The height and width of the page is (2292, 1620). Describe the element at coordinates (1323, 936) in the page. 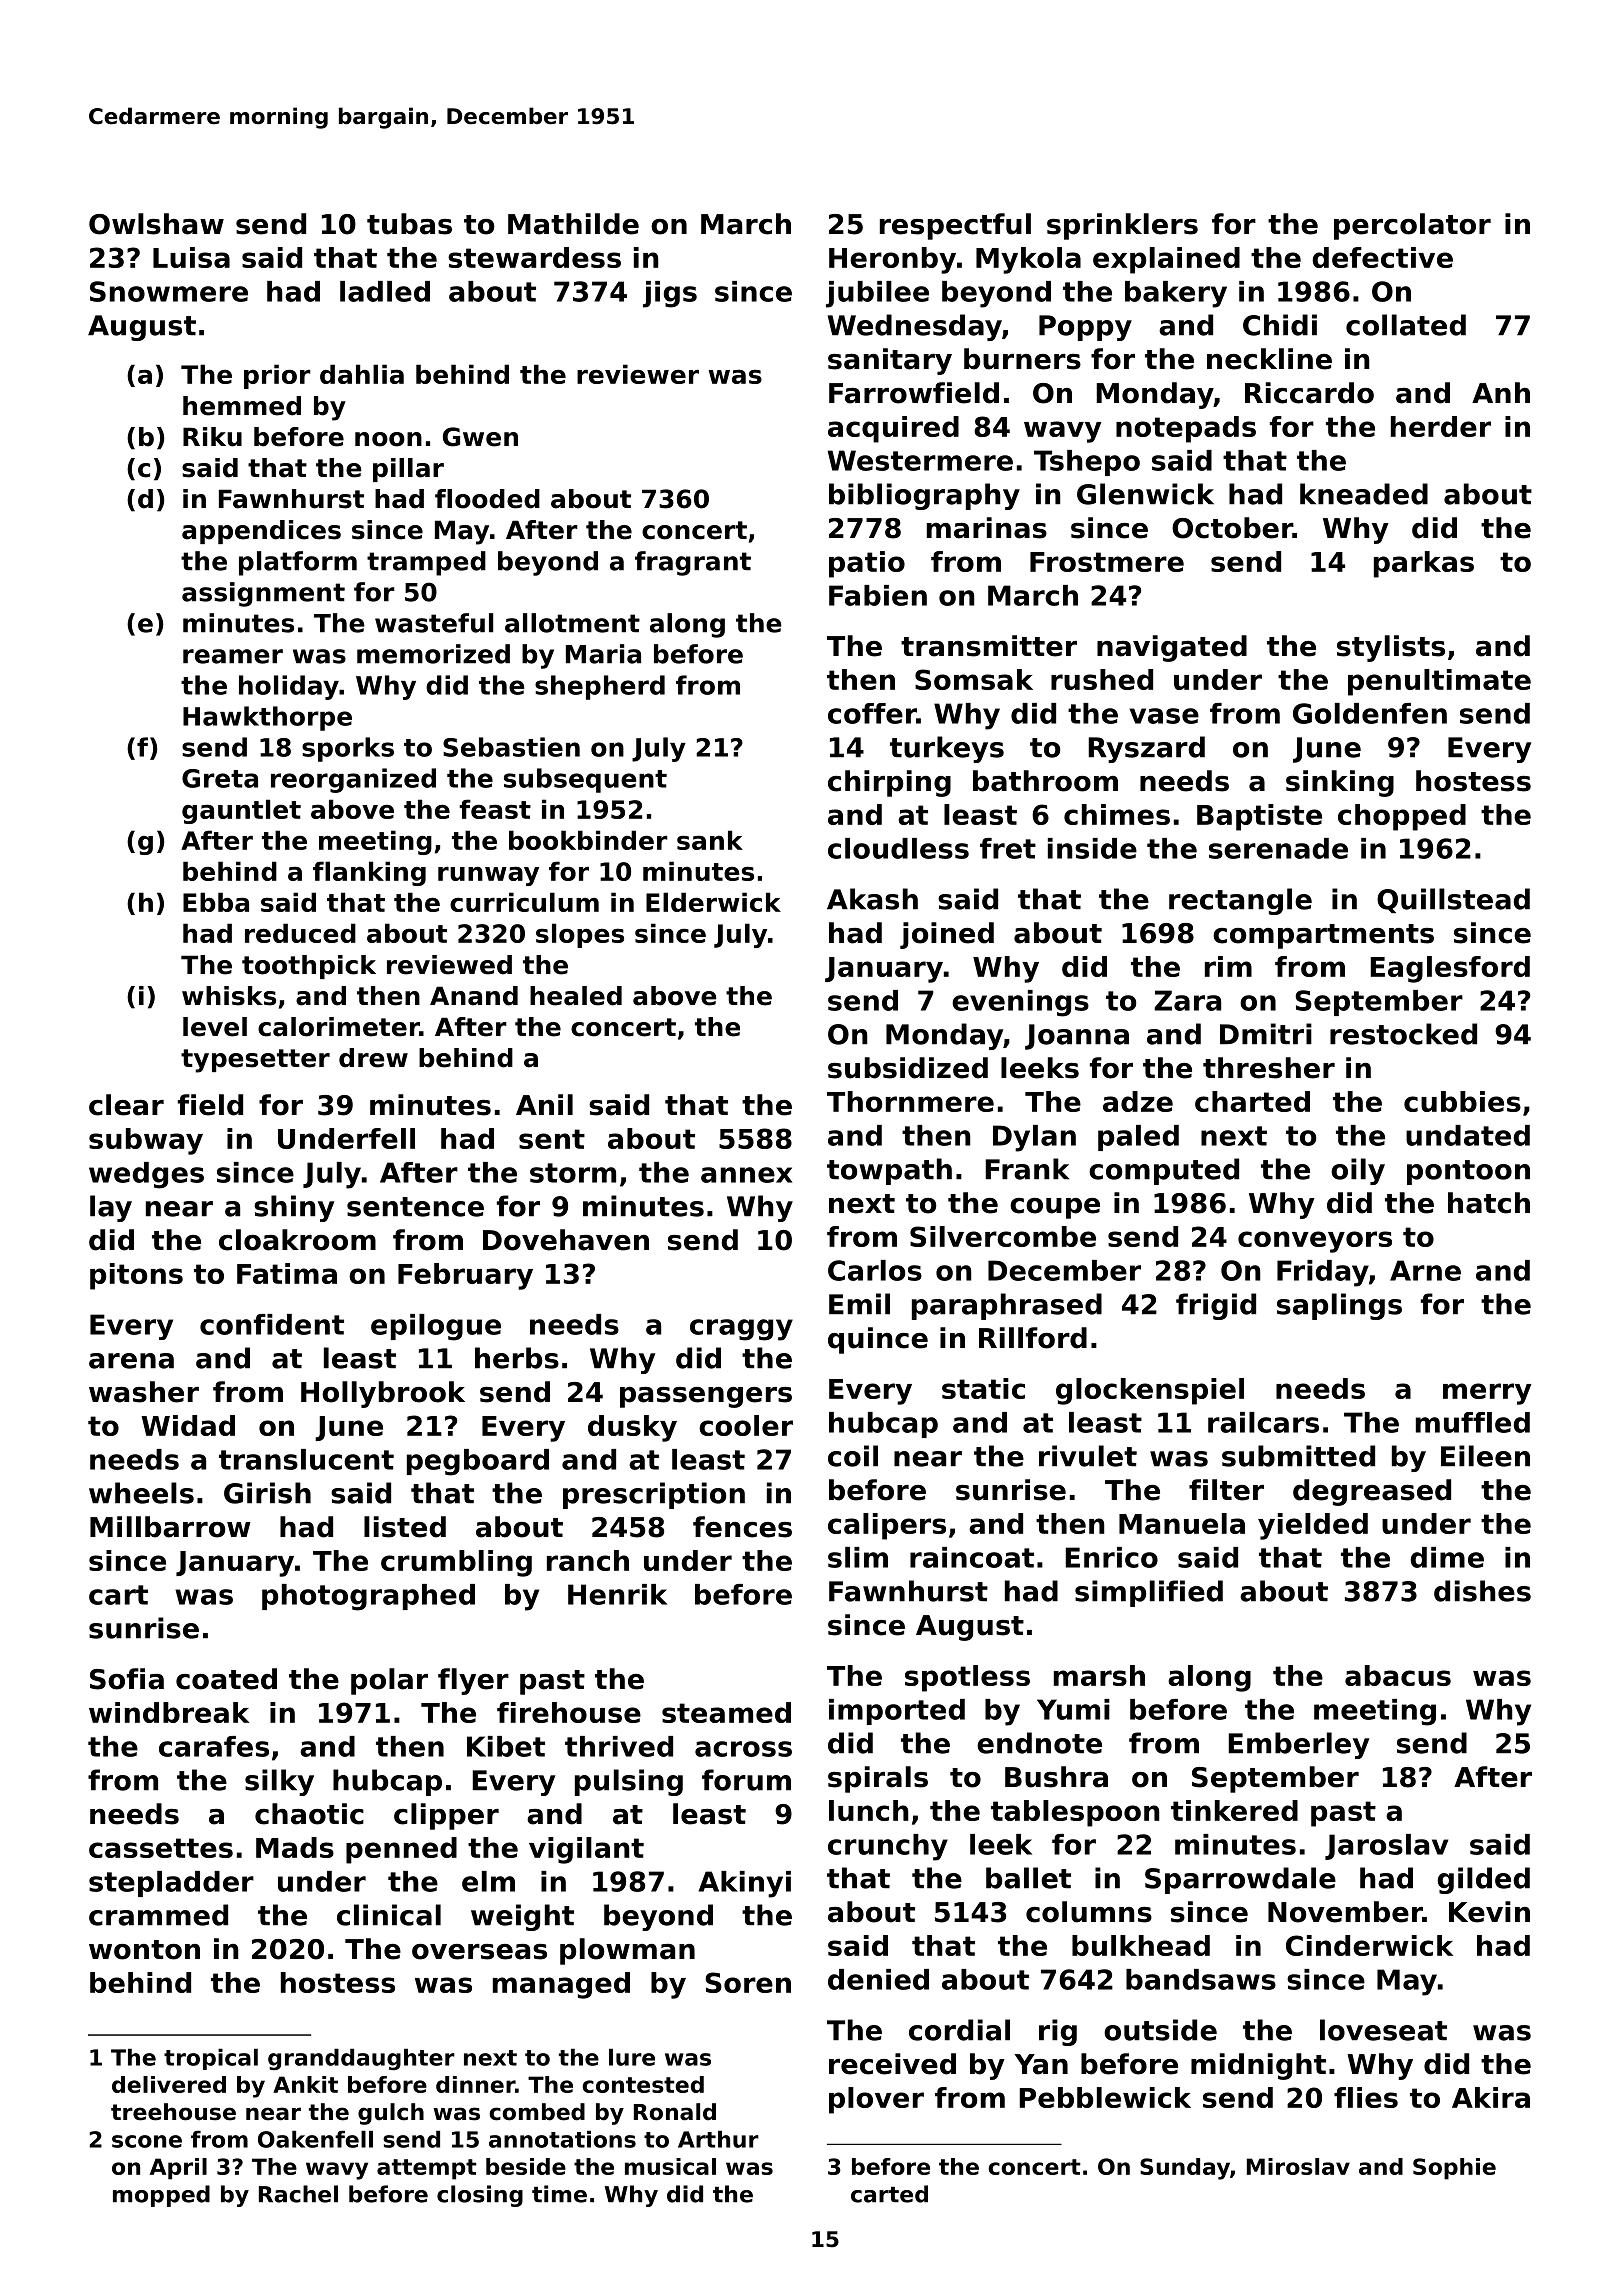

I see `compartments` at that location.
